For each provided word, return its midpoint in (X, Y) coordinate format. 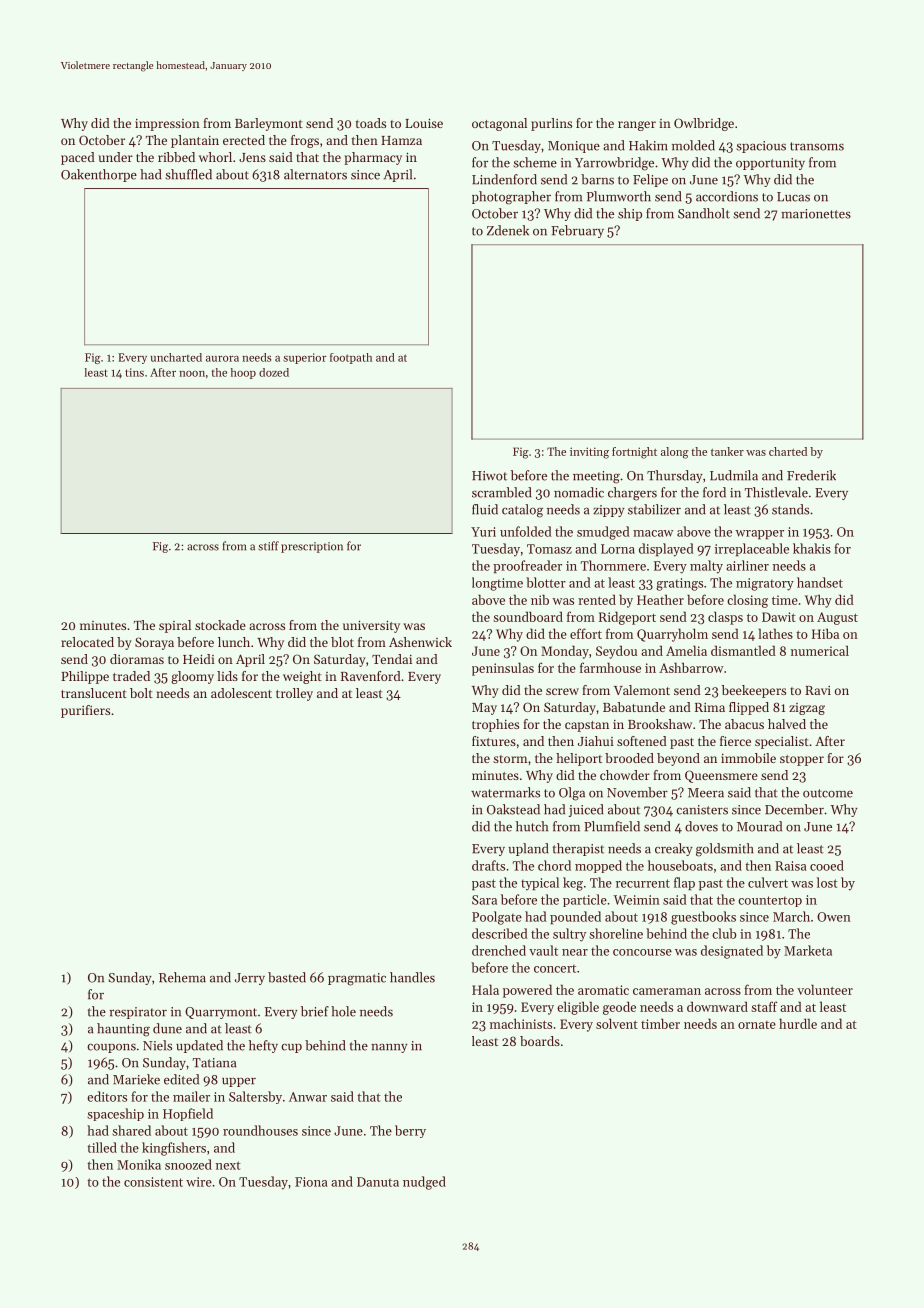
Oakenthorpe (99, 175)
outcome (828, 793)
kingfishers (174, 1149)
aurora (222, 359)
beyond (678, 759)
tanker (727, 451)
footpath (351, 358)
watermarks (505, 792)
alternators (315, 174)
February (577, 231)
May (484, 709)
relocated (87, 642)
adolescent (241, 693)
